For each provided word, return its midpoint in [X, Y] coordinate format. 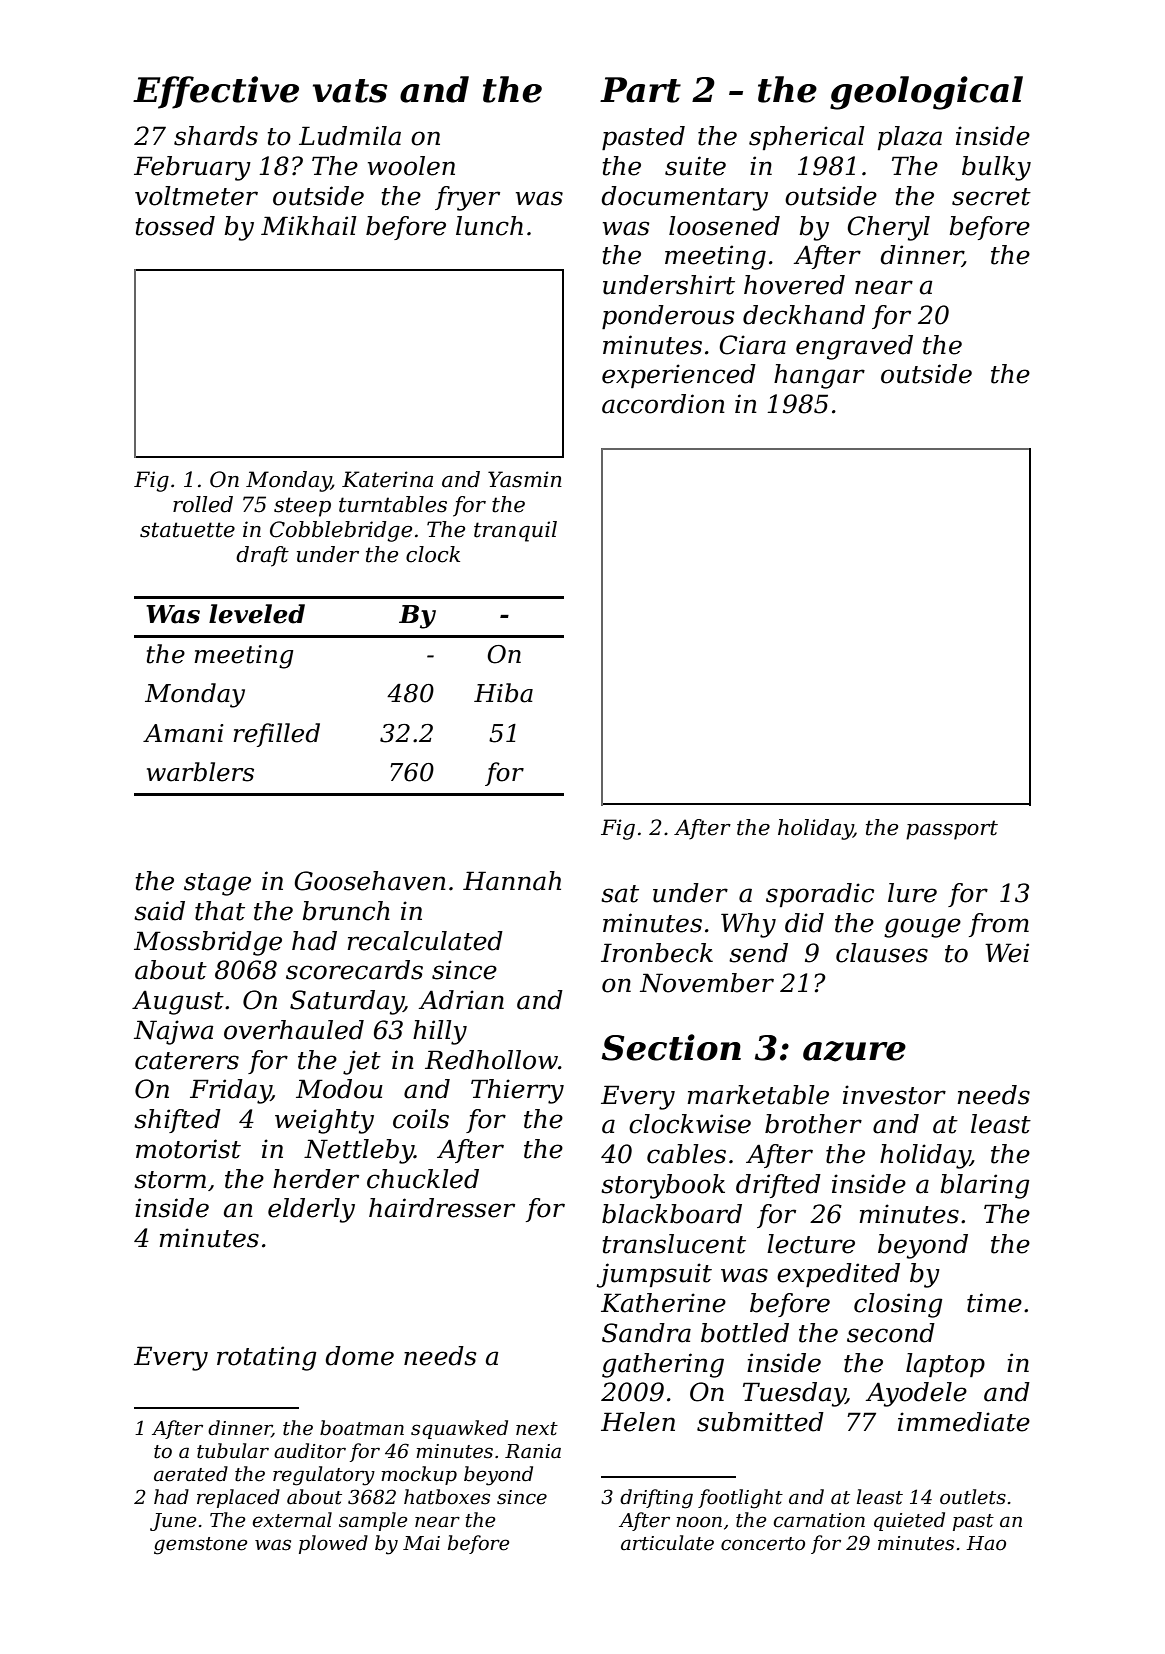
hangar [819, 376]
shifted [177, 1121]
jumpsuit [654, 1275]
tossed [175, 226]
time [994, 1303]
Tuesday [794, 1394]
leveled [257, 614]
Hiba [503, 693]
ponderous [668, 317]
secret [991, 197]
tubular [233, 1451]
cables [686, 1154]
